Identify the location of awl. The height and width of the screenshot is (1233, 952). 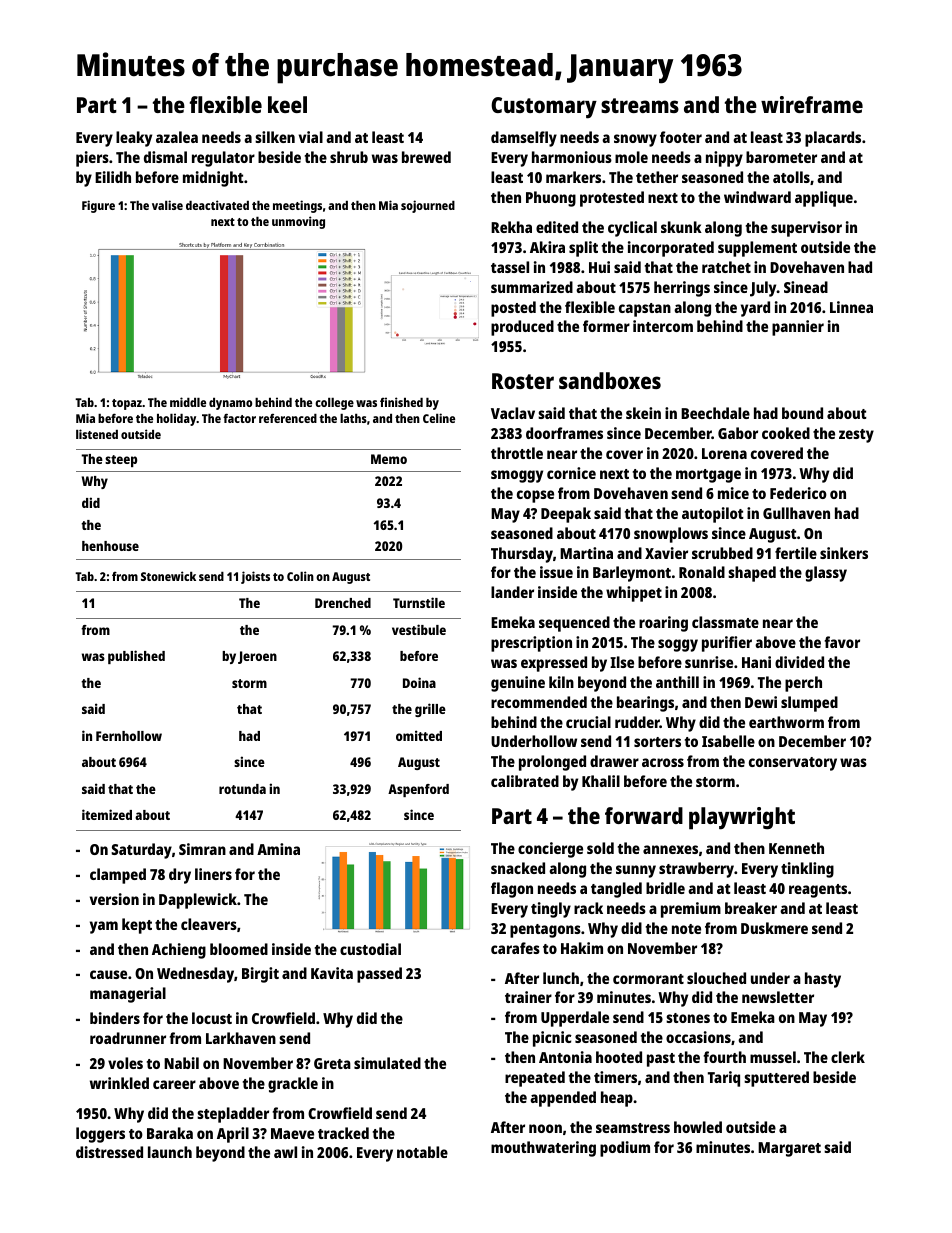
(285, 1152).
